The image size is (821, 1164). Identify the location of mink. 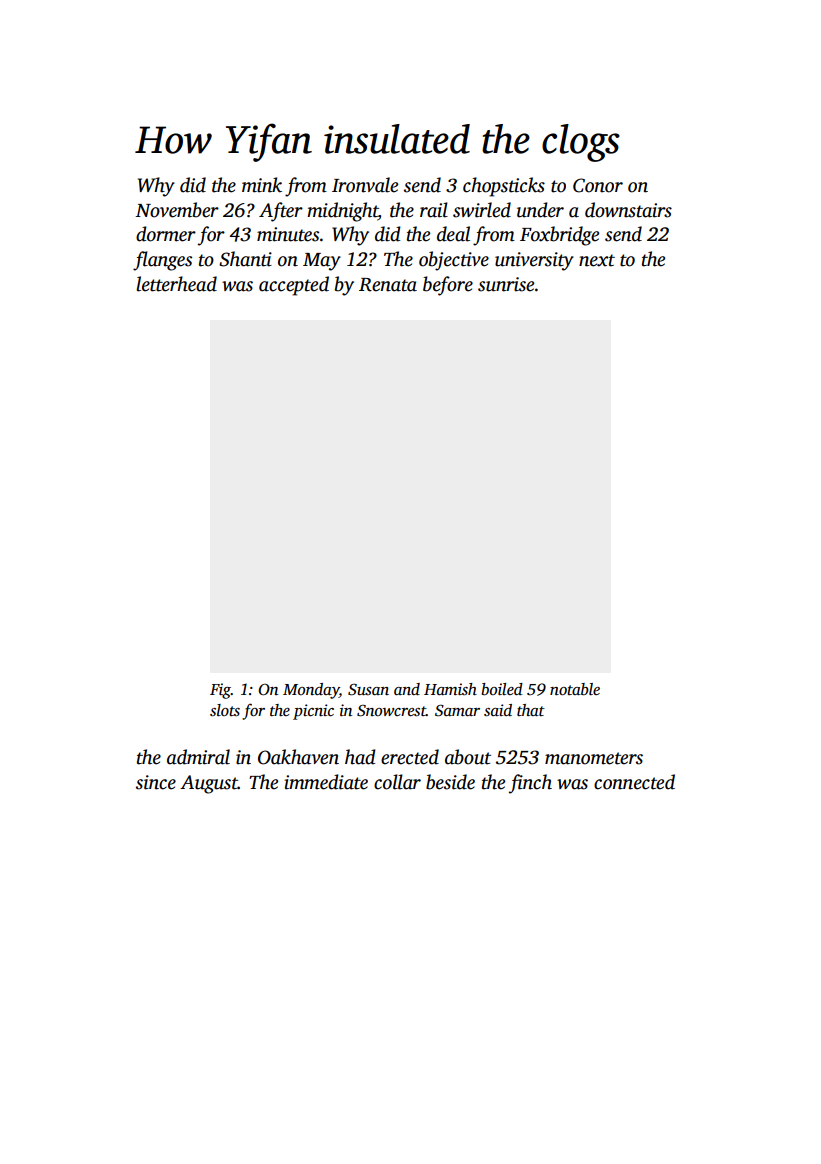
(262, 185).
